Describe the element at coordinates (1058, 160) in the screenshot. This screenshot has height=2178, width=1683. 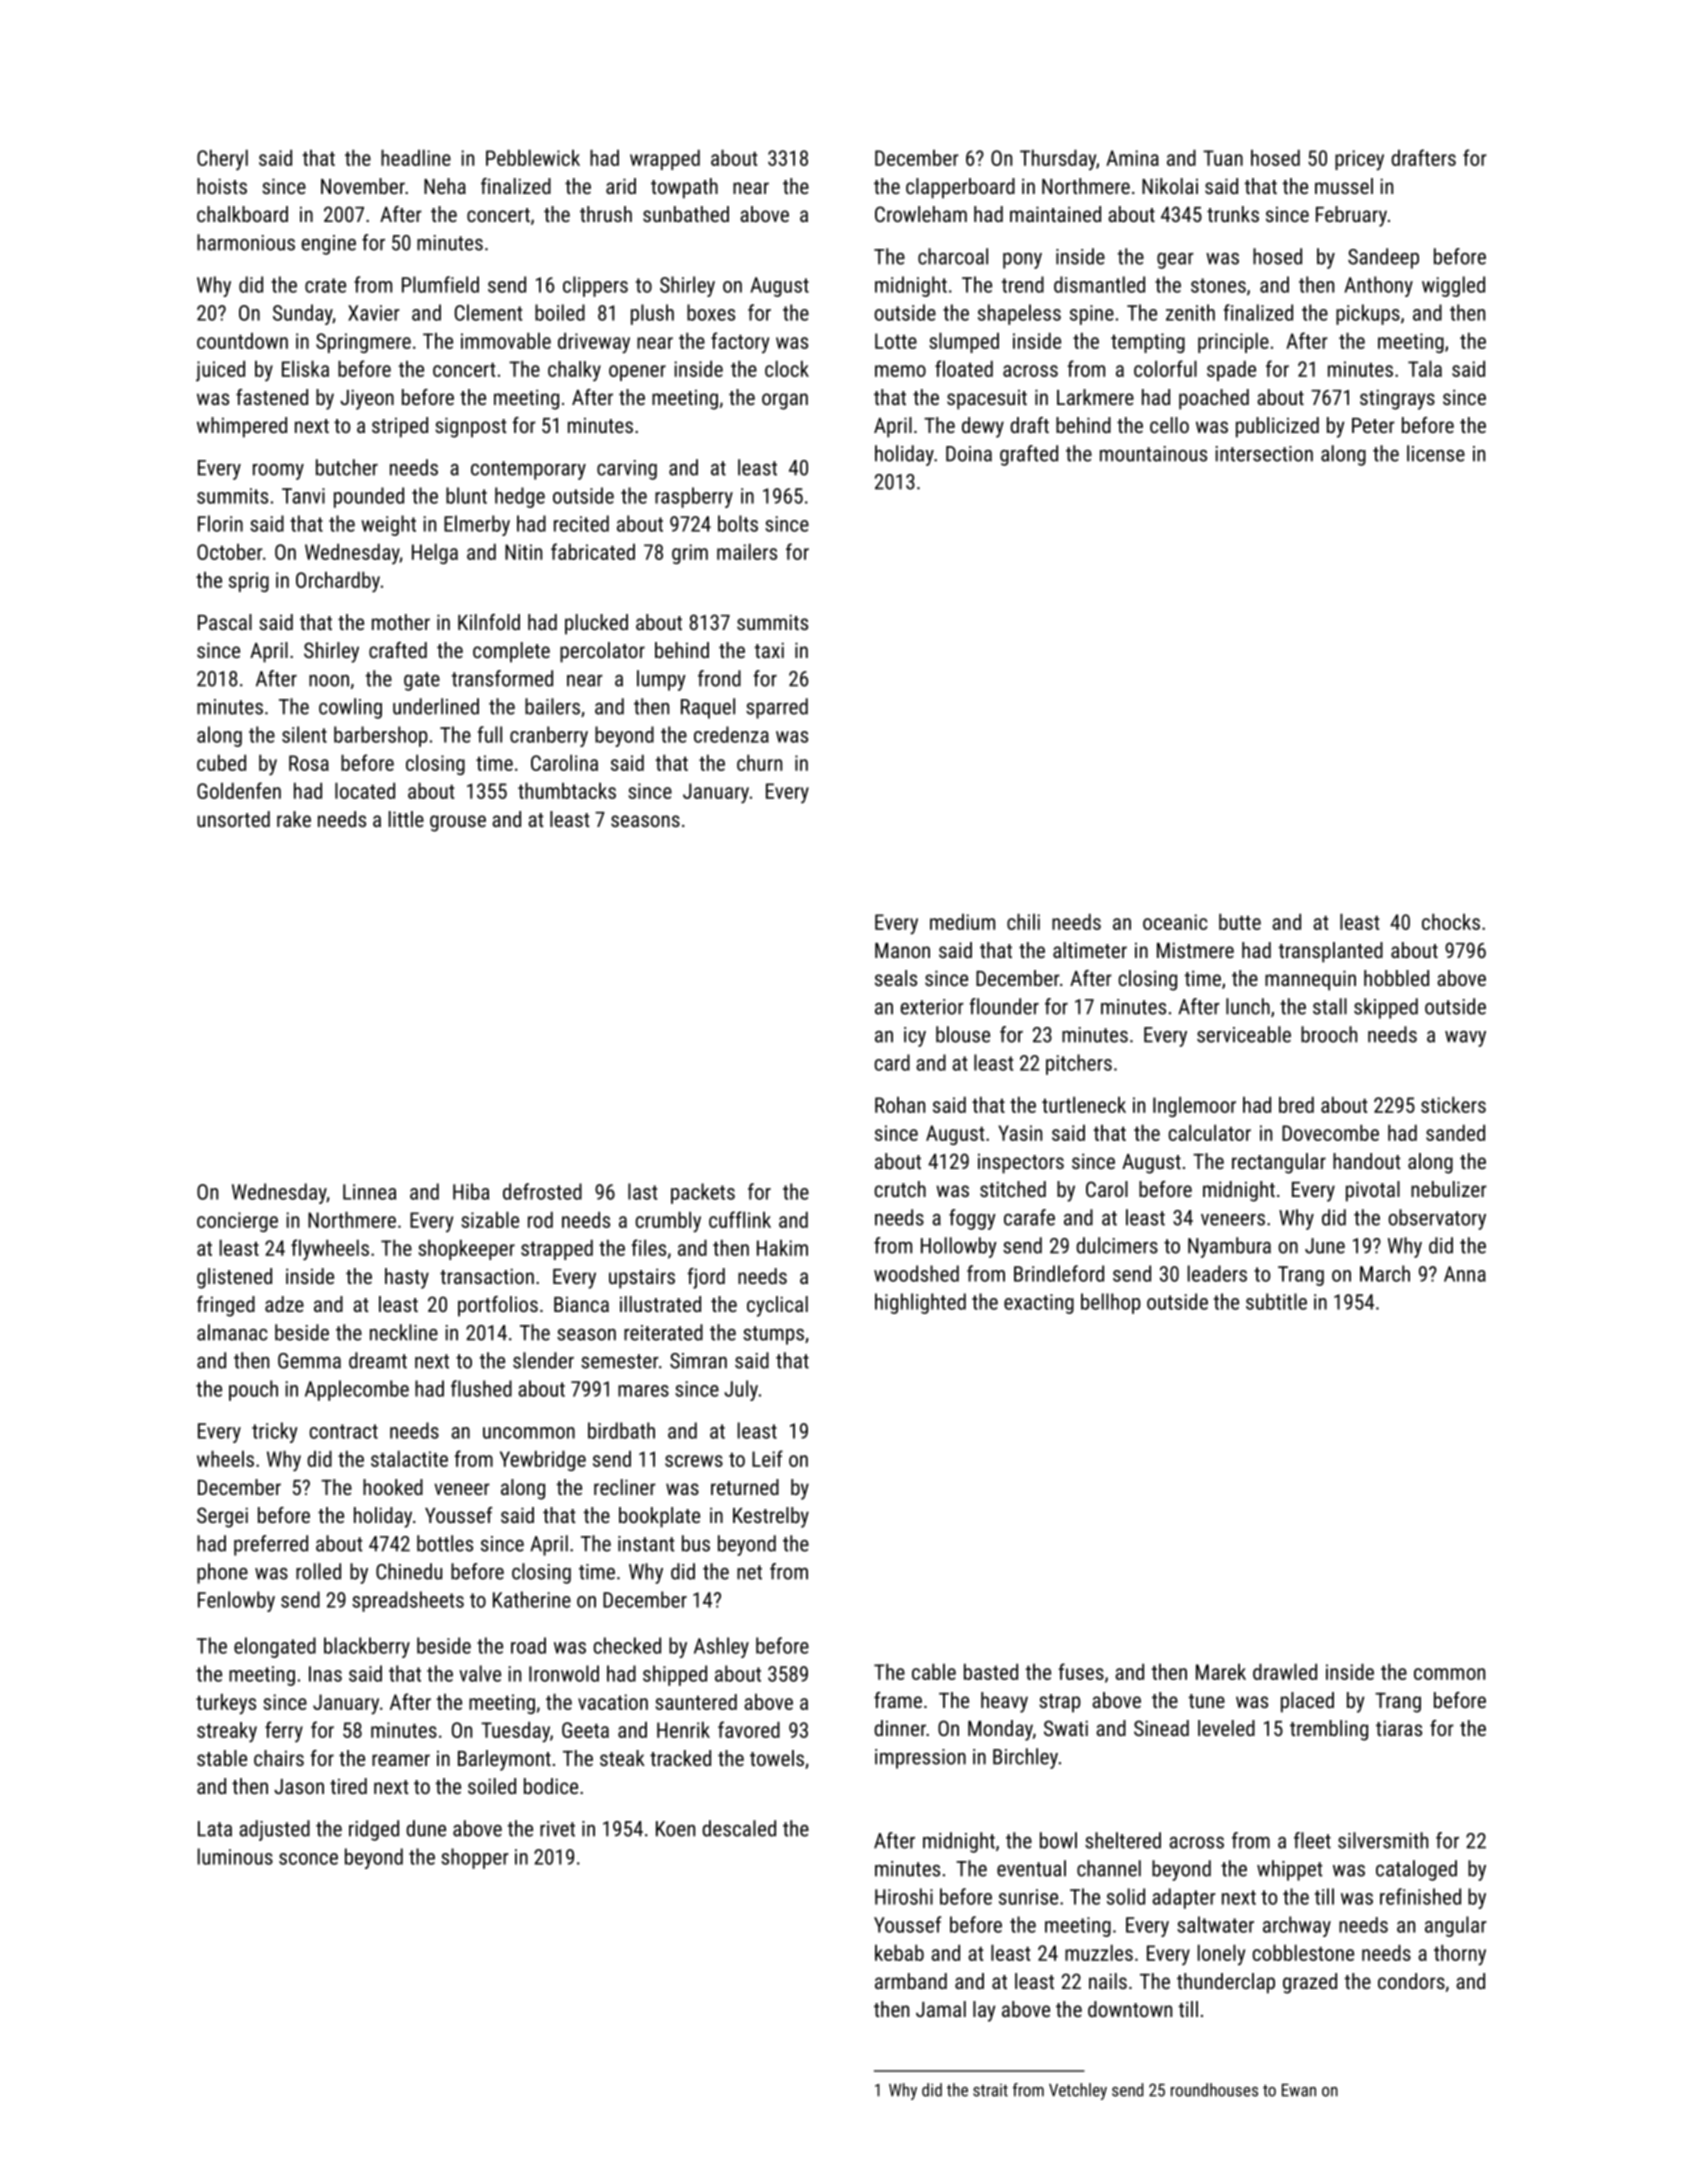
I see `Thursday` at that location.
